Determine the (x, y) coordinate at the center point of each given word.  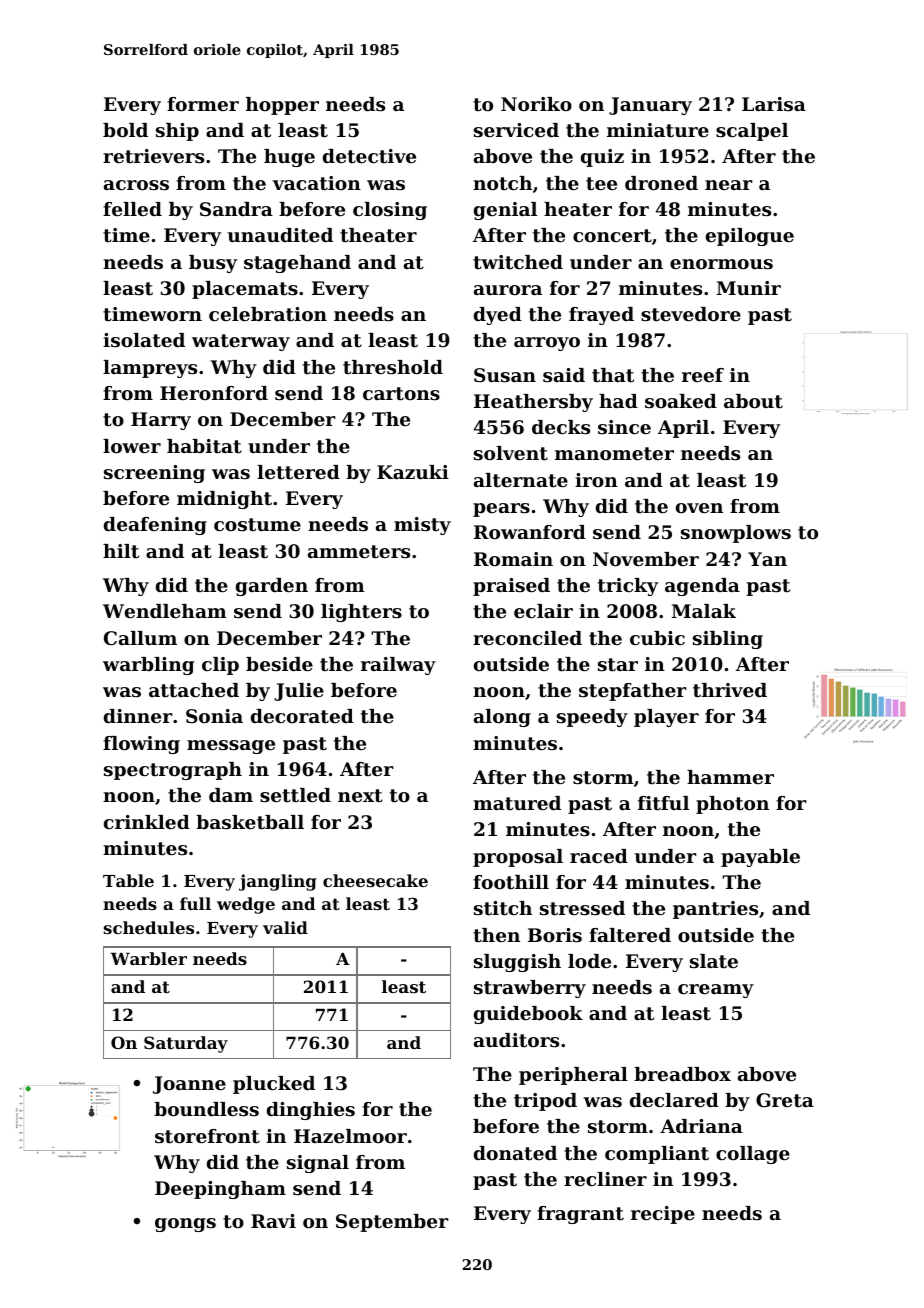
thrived (730, 690)
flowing (141, 745)
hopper (282, 106)
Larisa (774, 104)
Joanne (189, 1085)
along (502, 718)
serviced (516, 130)
